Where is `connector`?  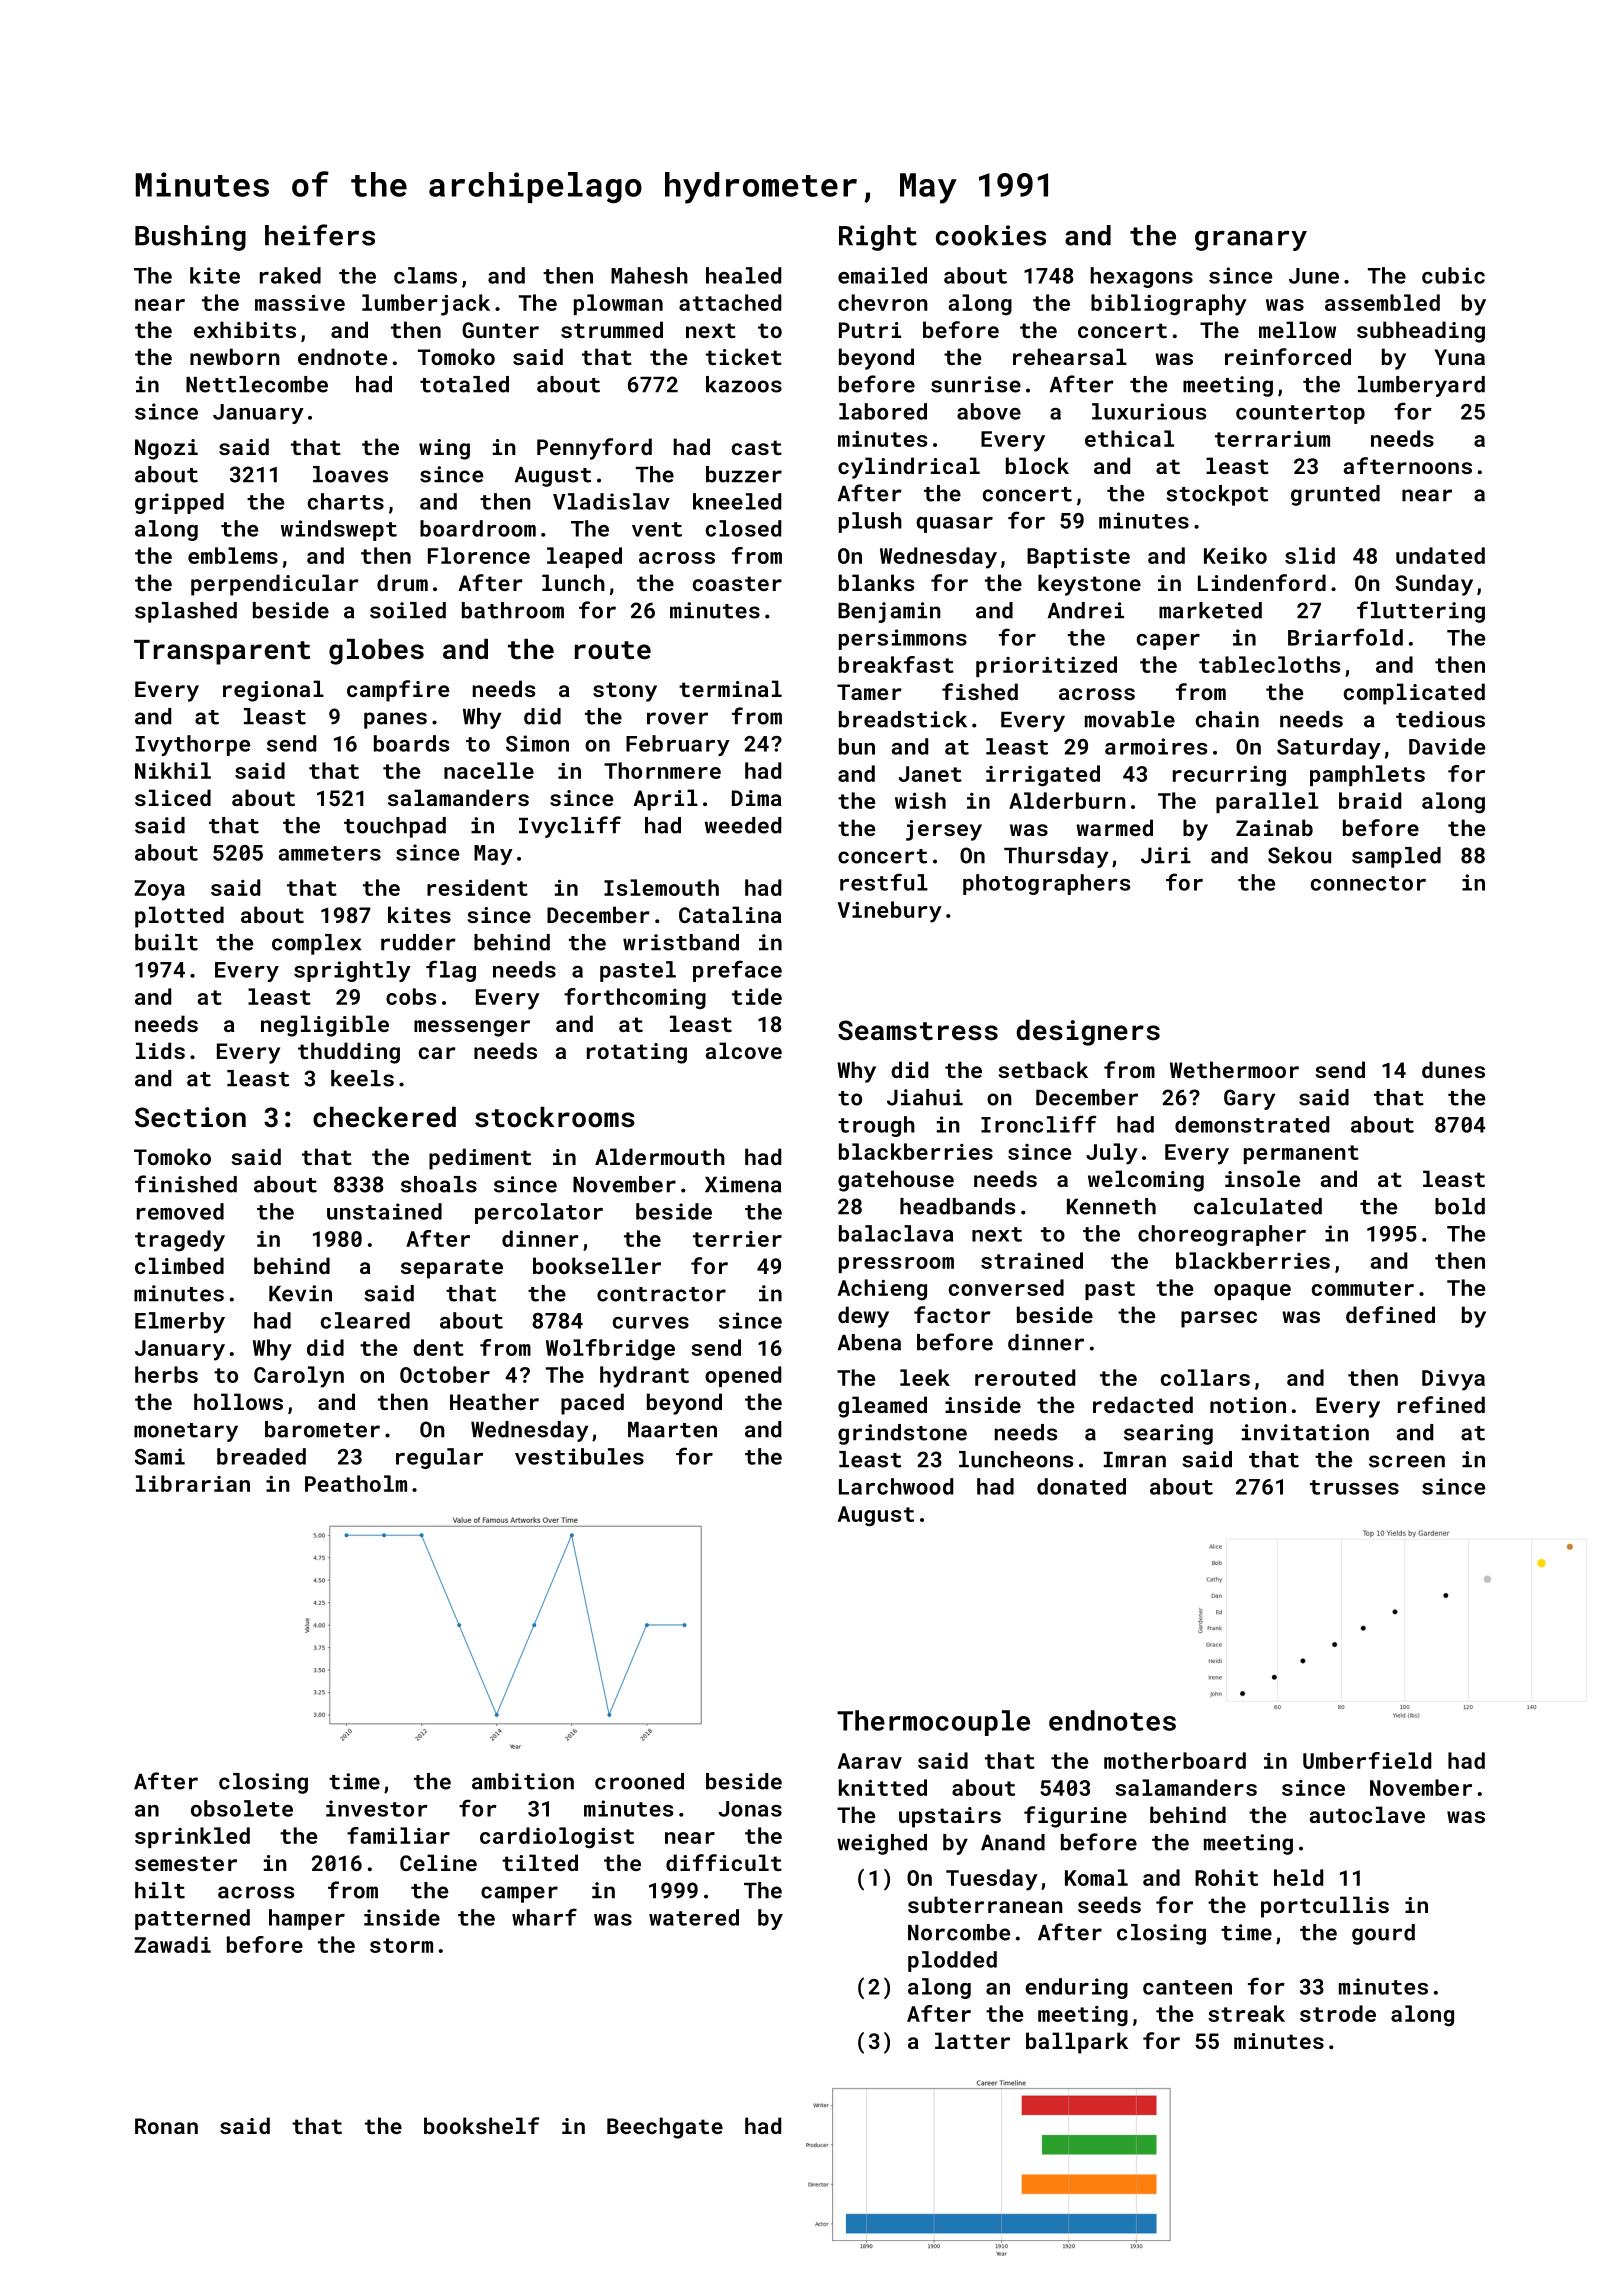 connector is located at coordinates (1368, 883).
